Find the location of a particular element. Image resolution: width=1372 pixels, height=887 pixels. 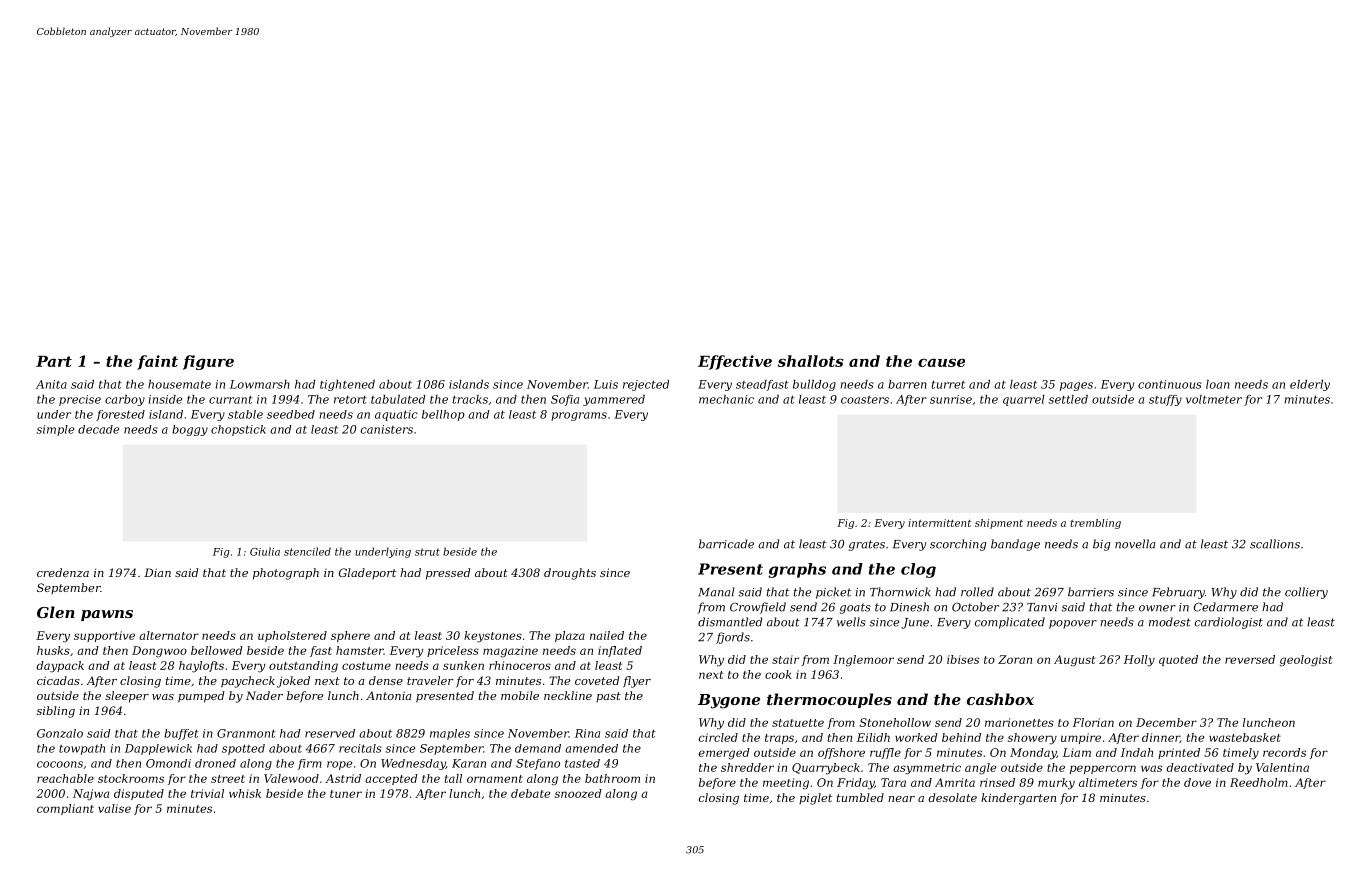

quarrel is located at coordinates (1024, 400).
